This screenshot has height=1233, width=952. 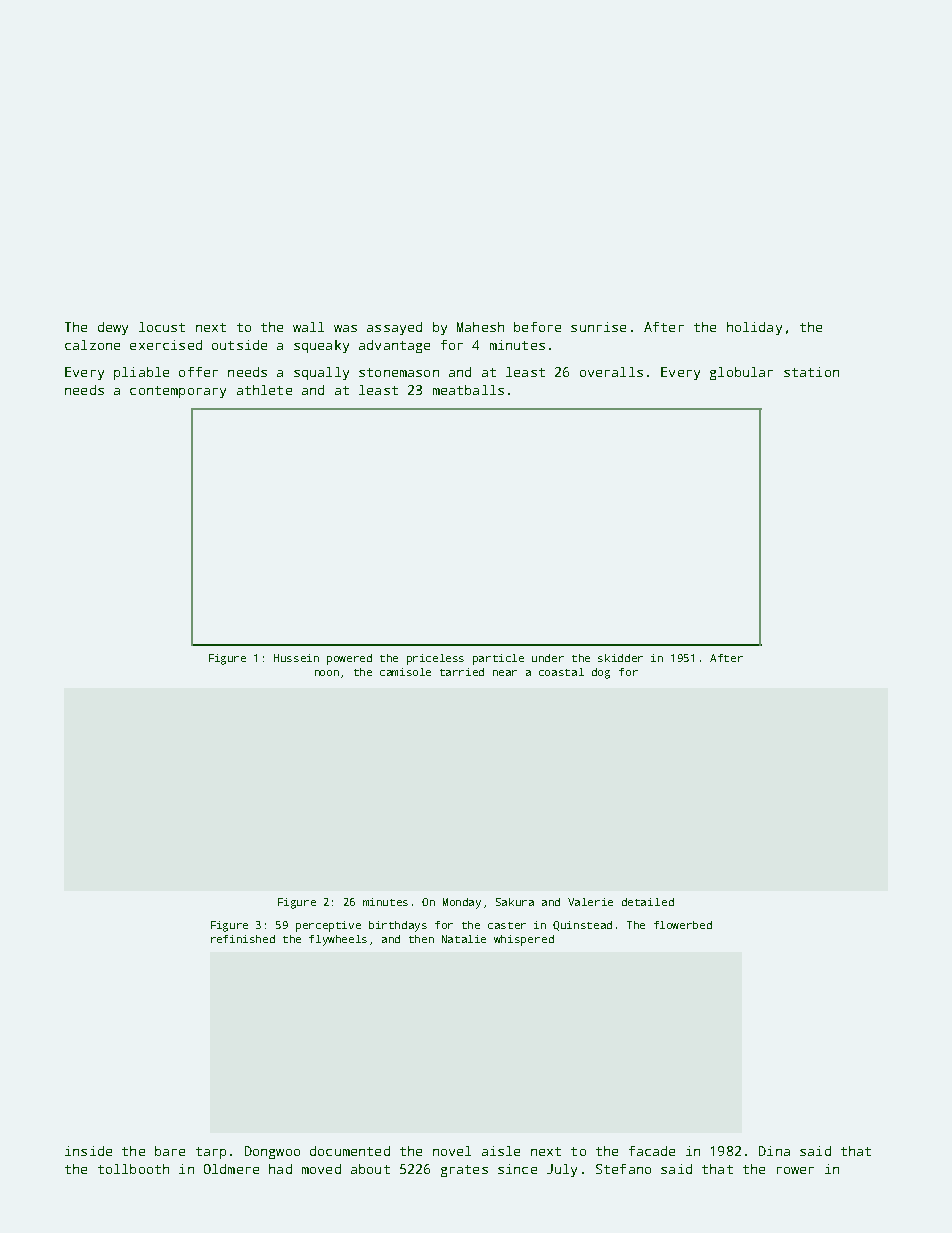 I want to click on flowerbed, so click(x=683, y=925).
